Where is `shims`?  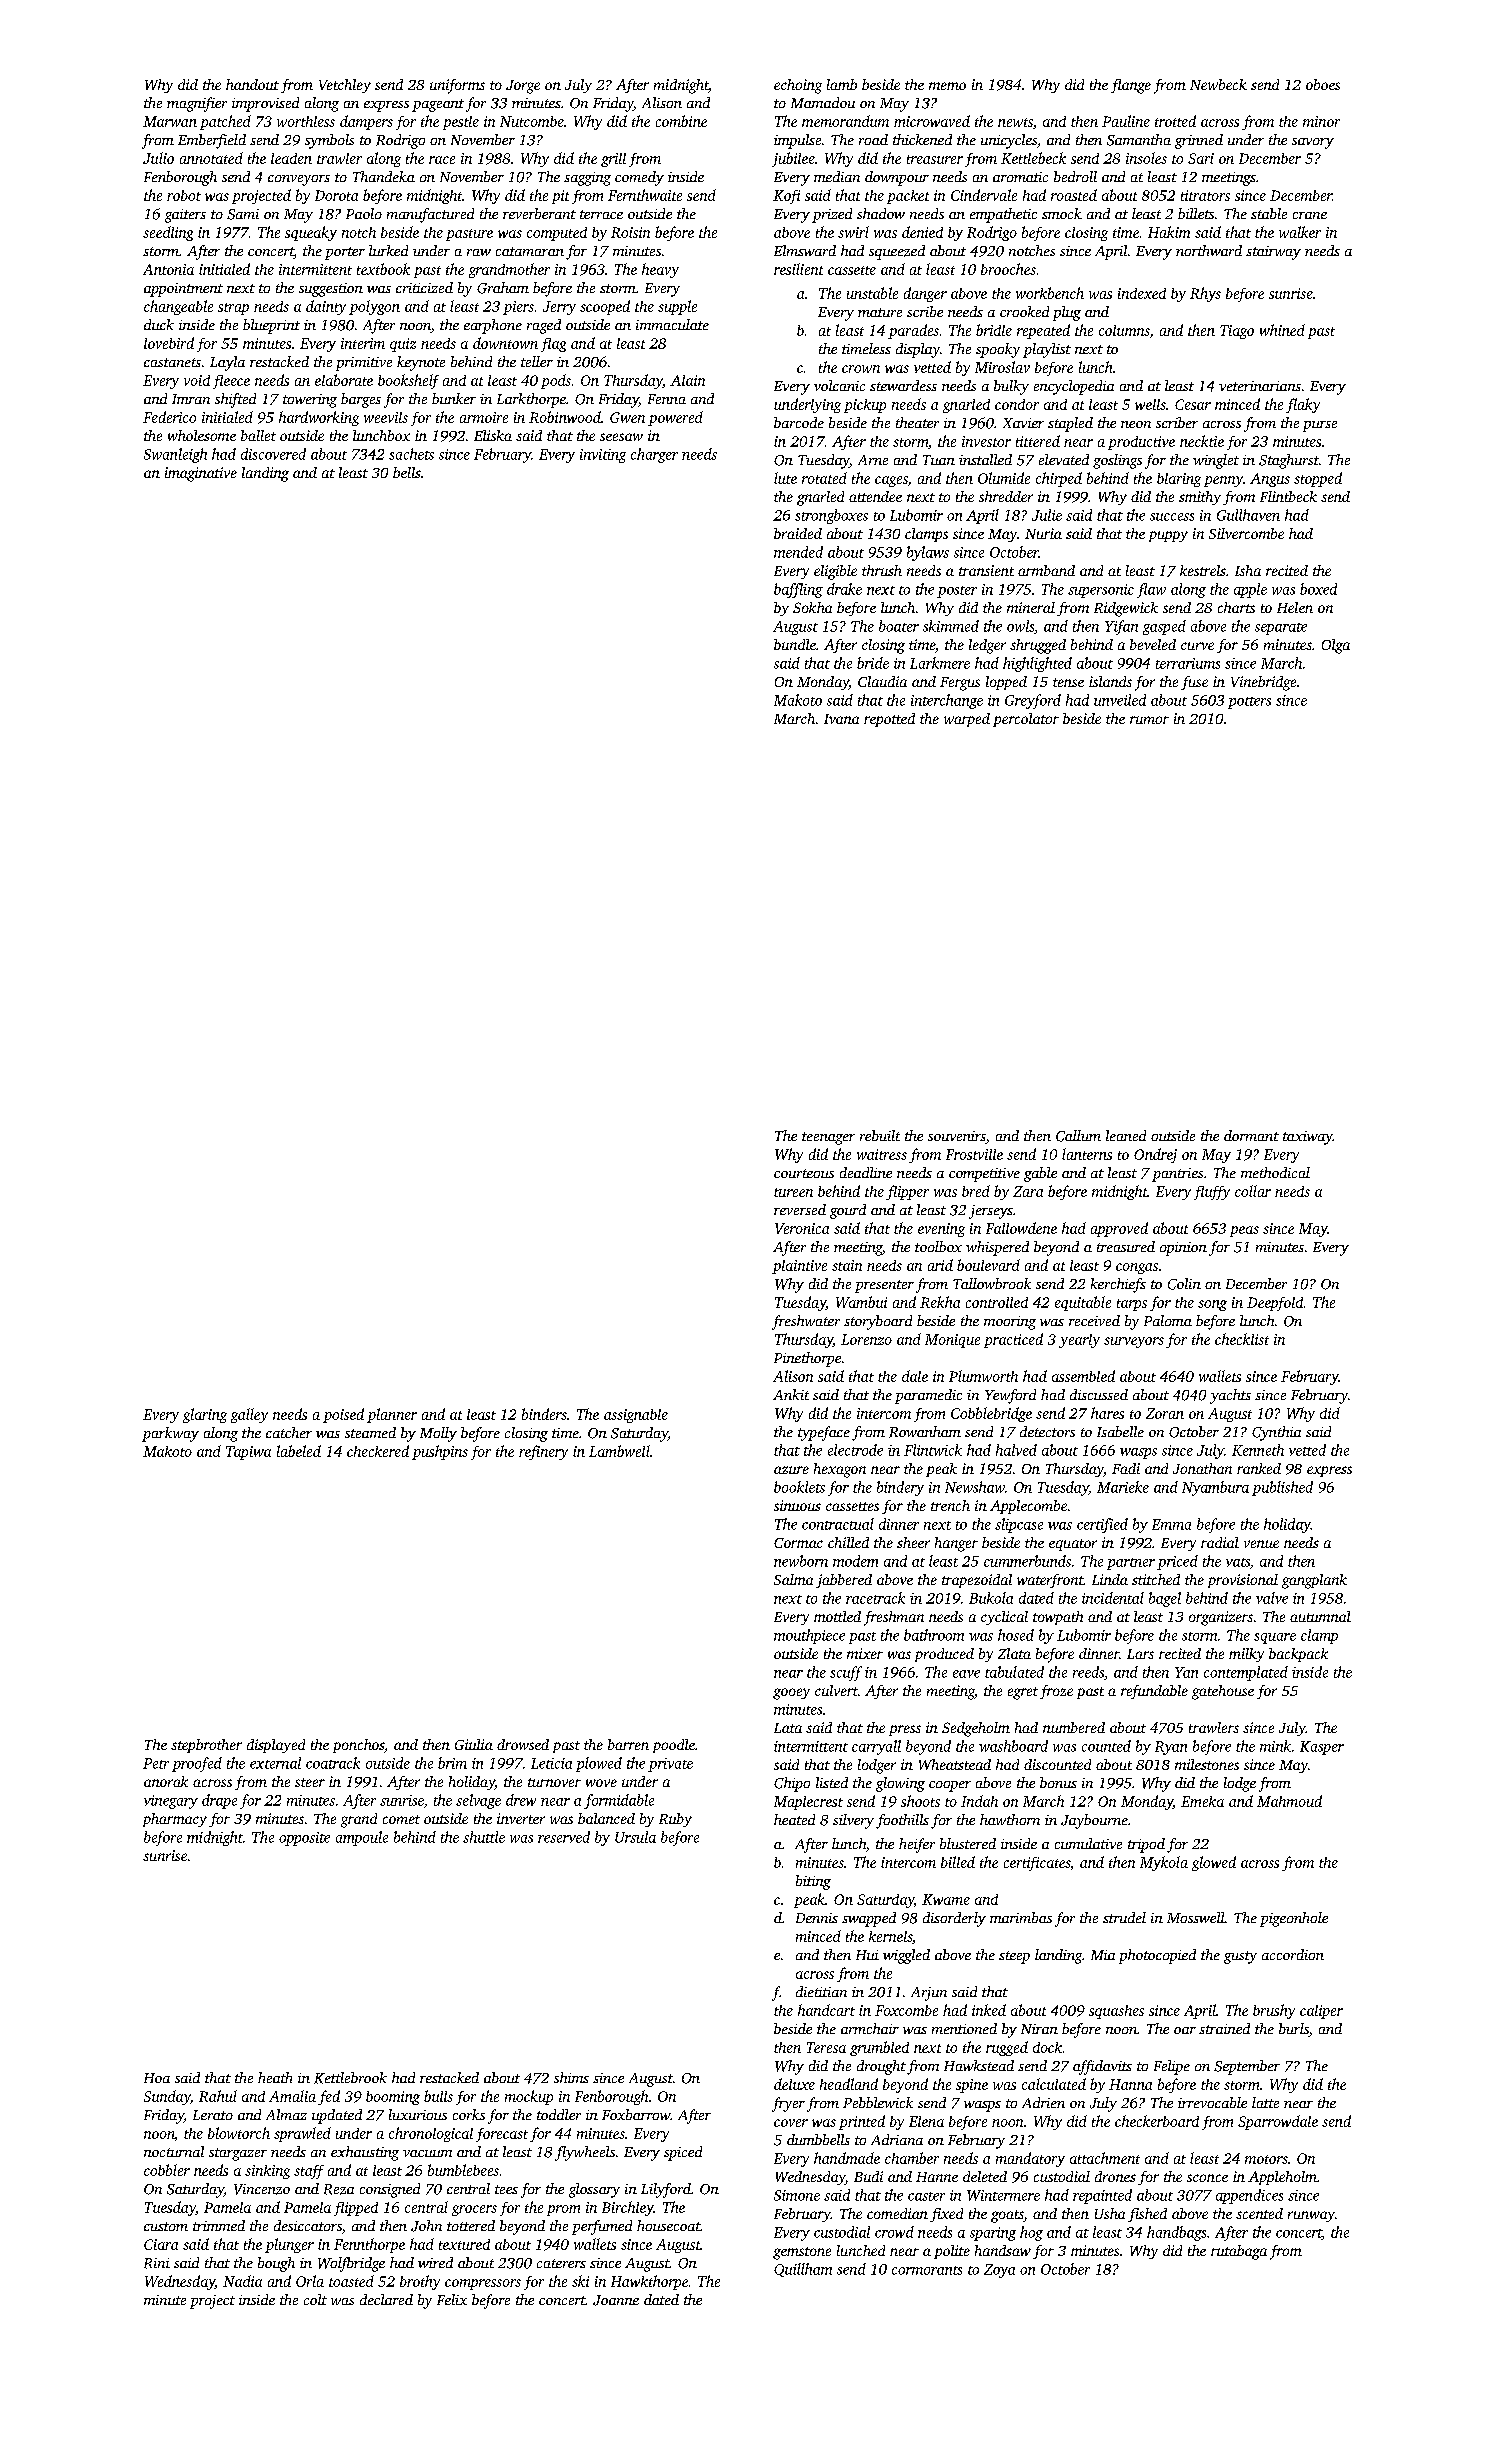
shims is located at coordinates (571, 2077).
